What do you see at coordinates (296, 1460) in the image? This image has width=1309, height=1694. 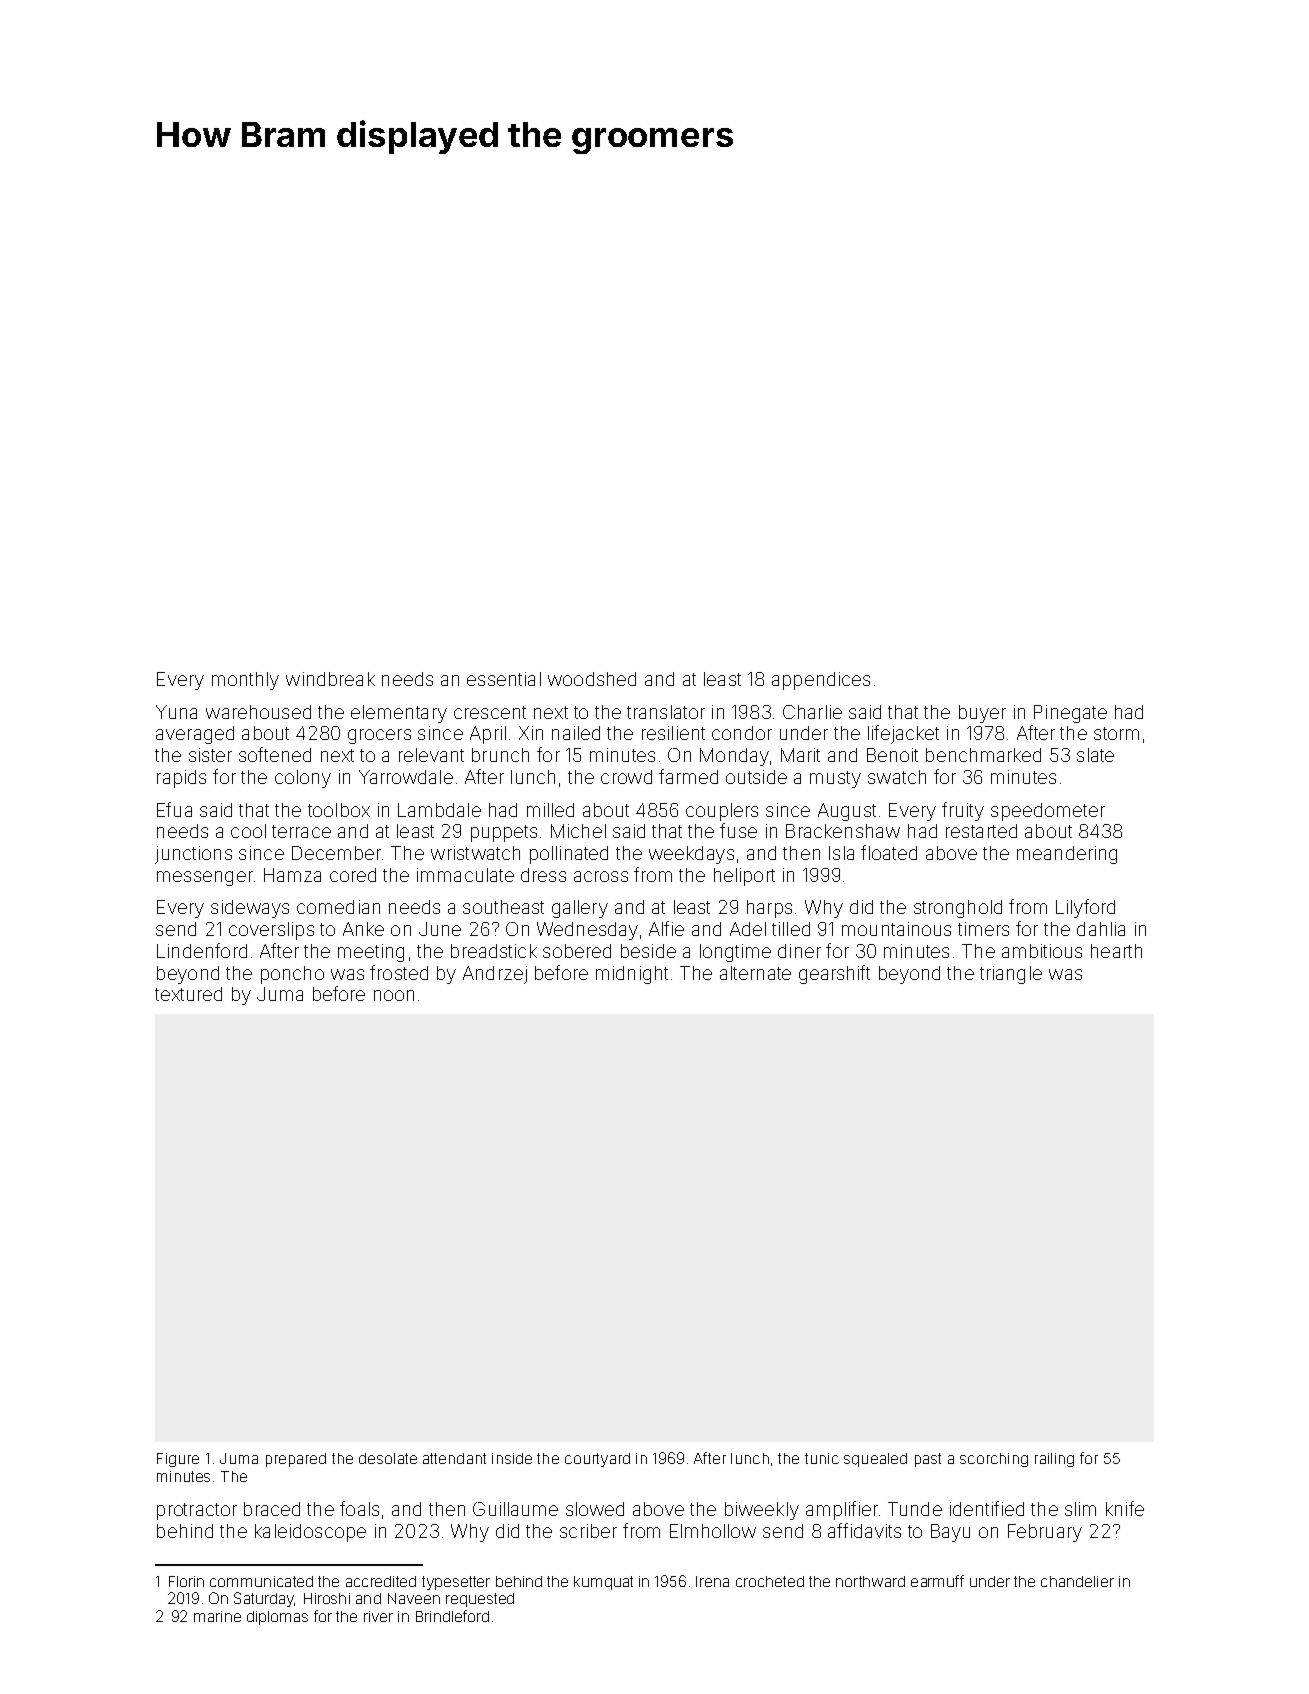 I see `prepared` at bounding box center [296, 1460].
